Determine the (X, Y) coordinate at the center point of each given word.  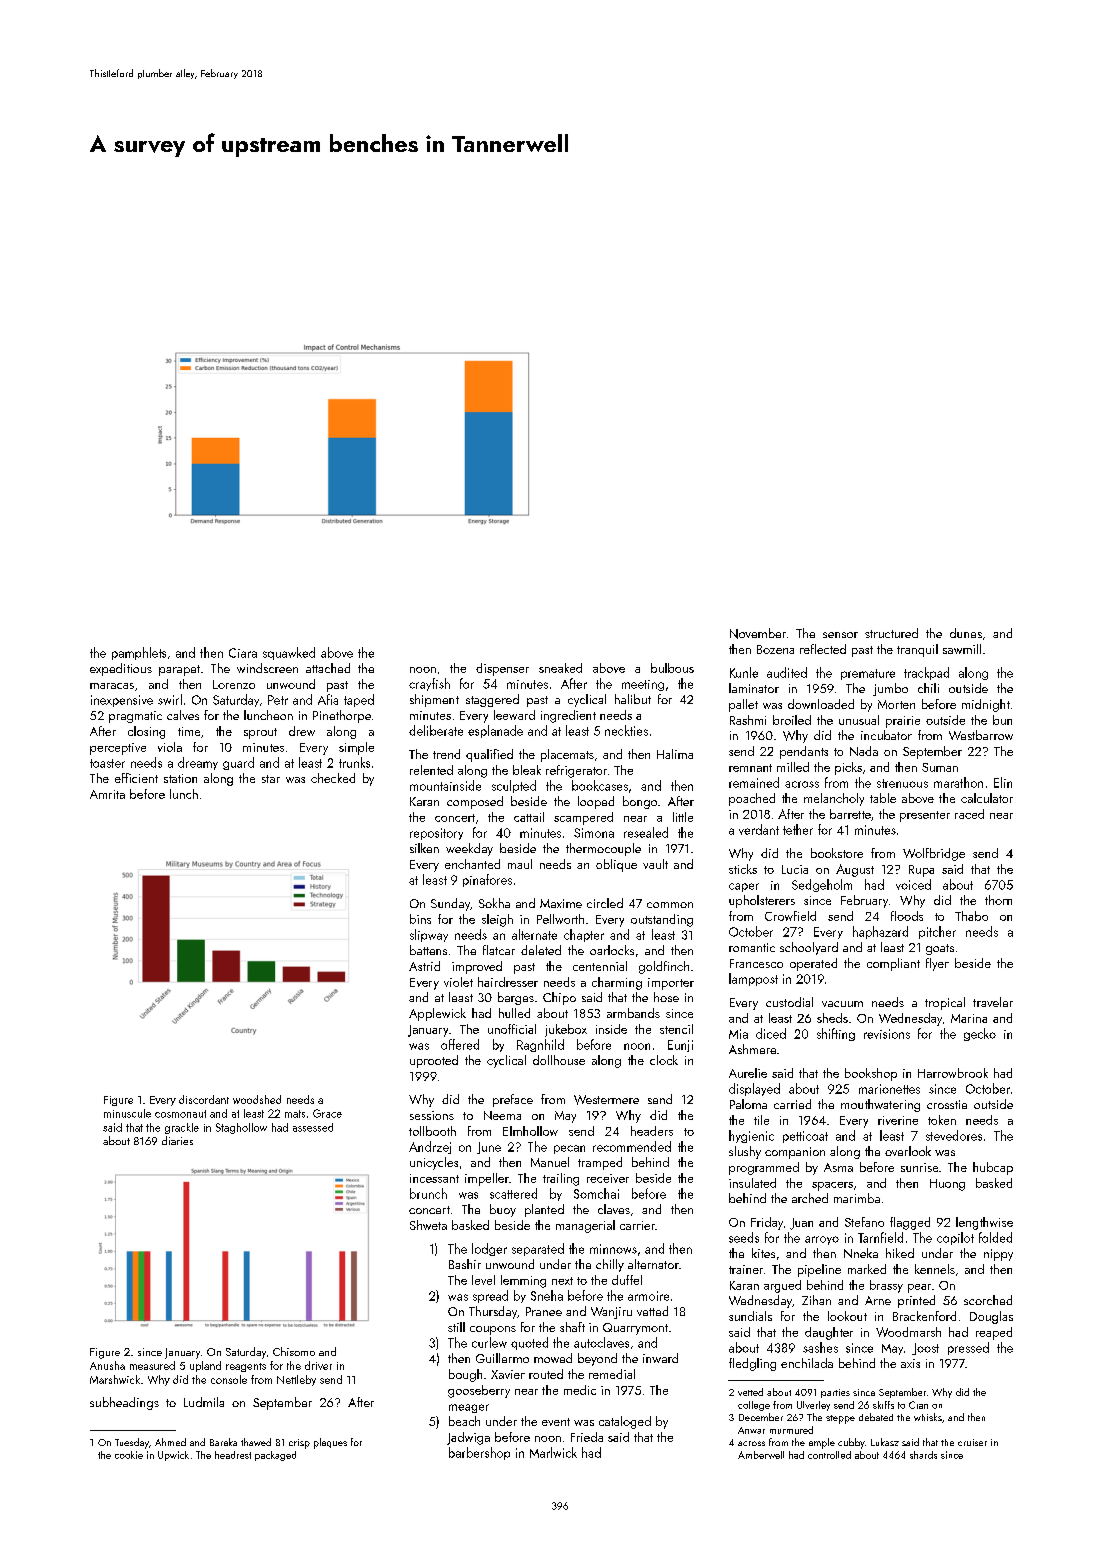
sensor (840, 635)
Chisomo (294, 1351)
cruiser (972, 1442)
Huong (947, 1185)
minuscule (127, 1113)
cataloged (625, 1422)
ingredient (568, 716)
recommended (632, 1146)
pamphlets (139, 653)
